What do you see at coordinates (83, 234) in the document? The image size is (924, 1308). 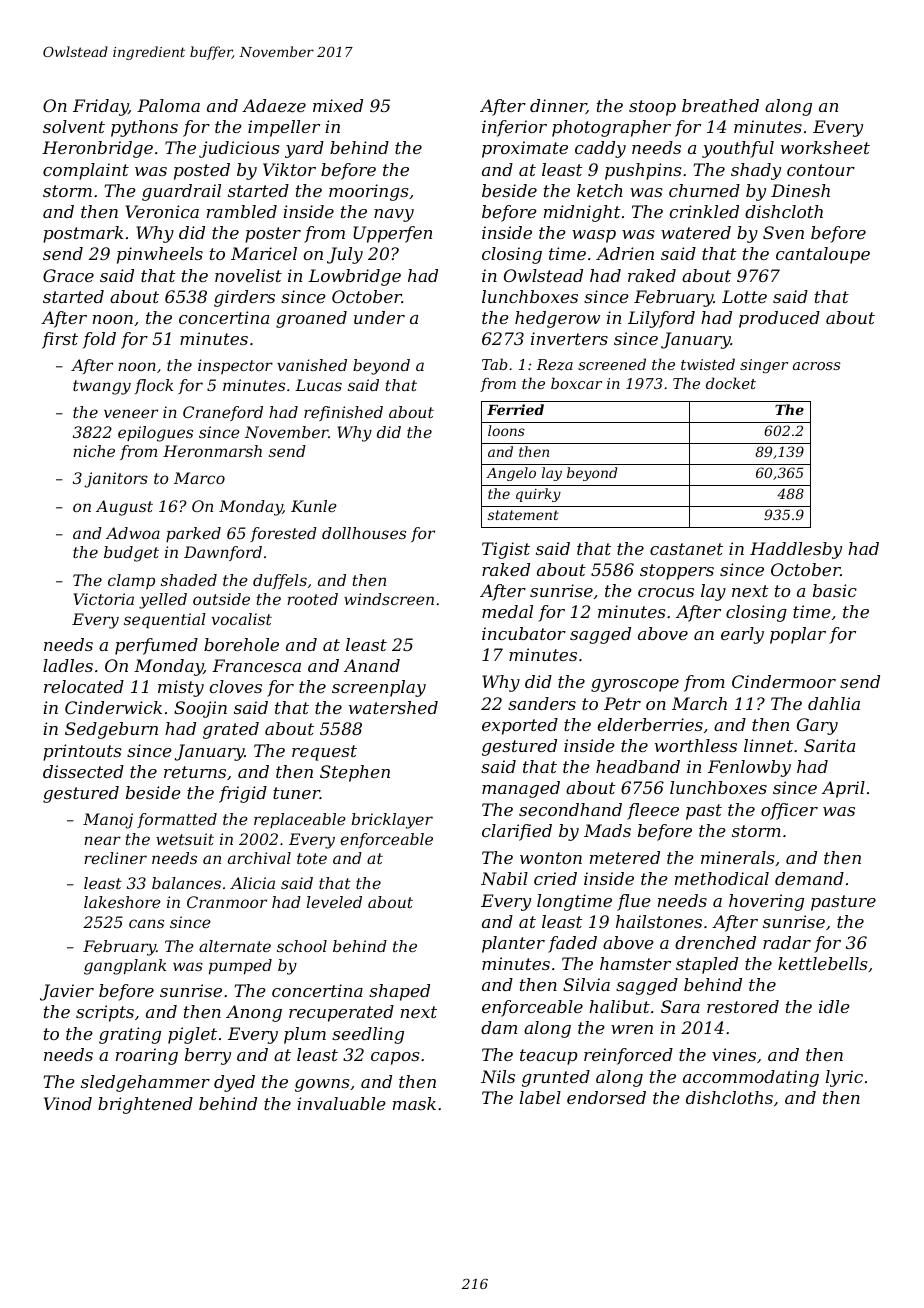 I see `postmark` at bounding box center [83, 234].
